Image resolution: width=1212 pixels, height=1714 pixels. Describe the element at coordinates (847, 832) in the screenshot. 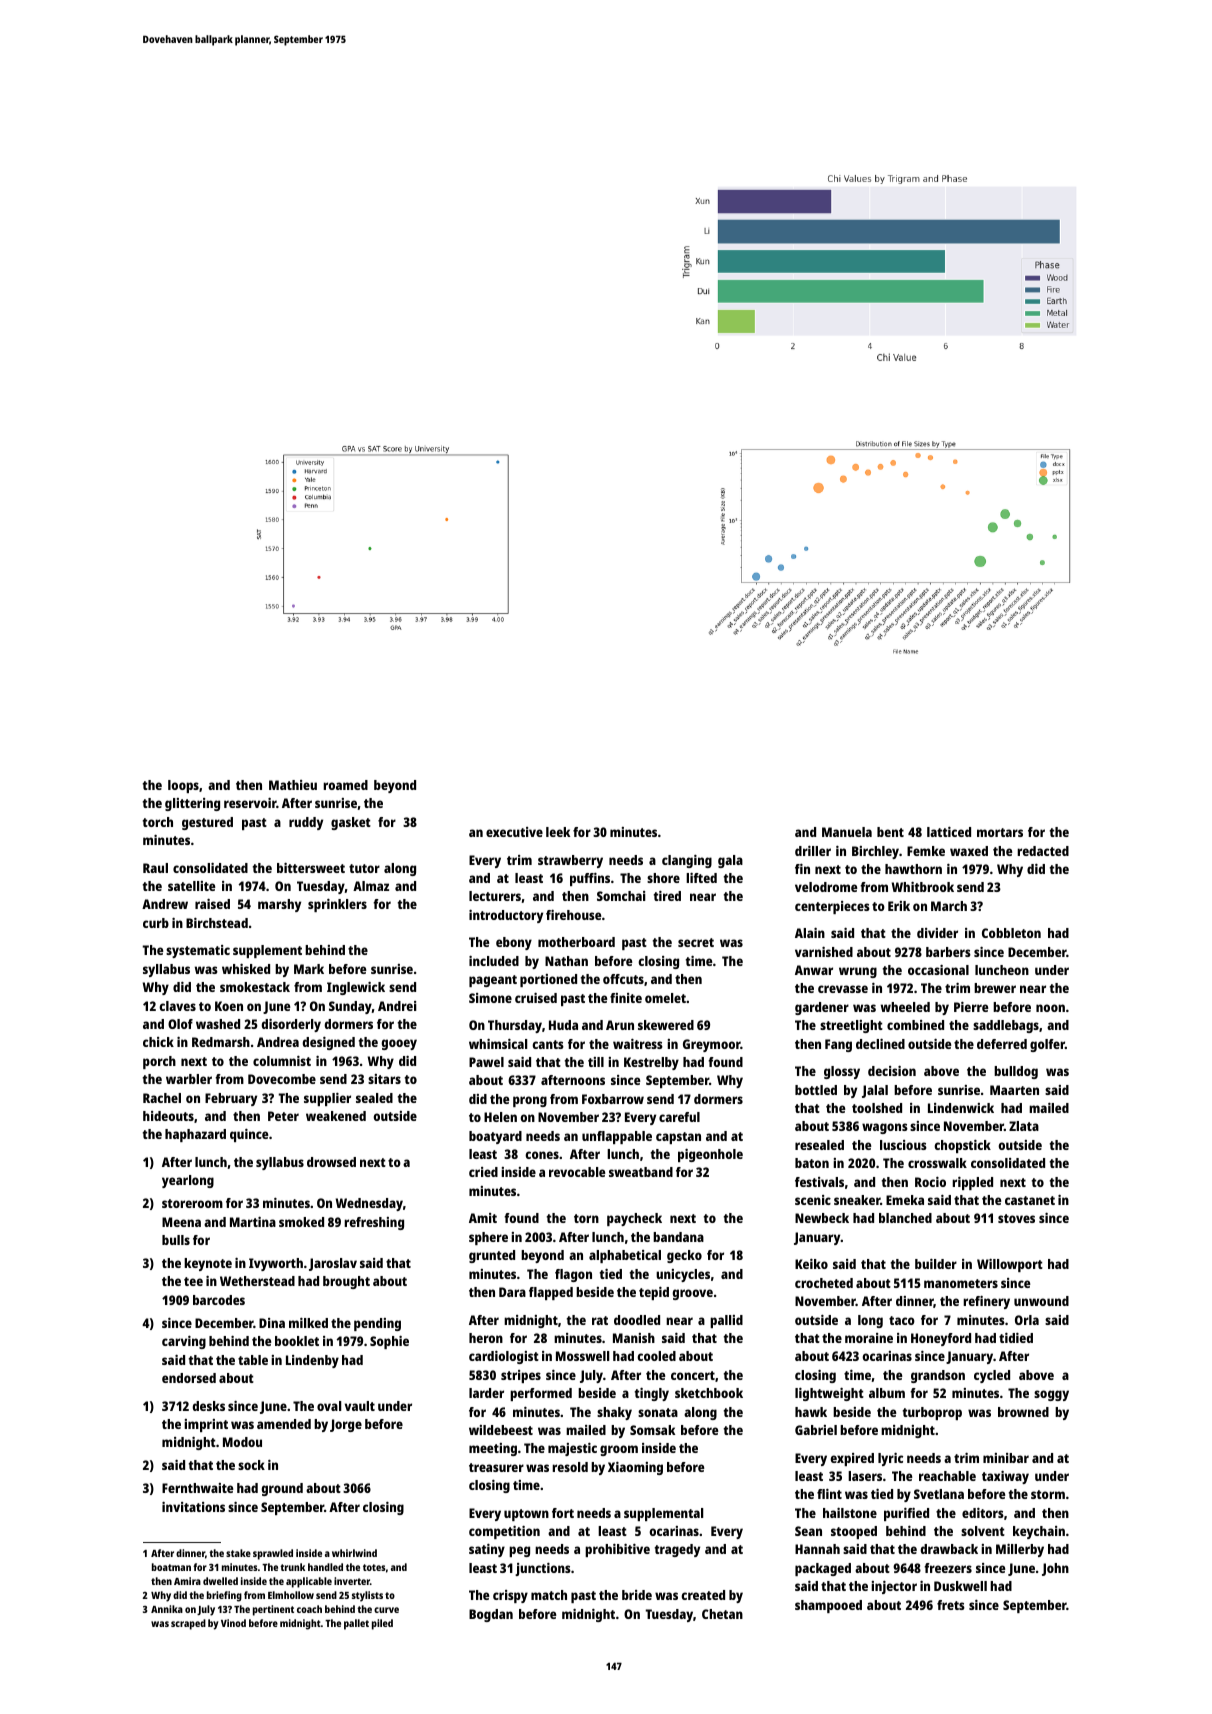

I see `Manuela` at that location.
